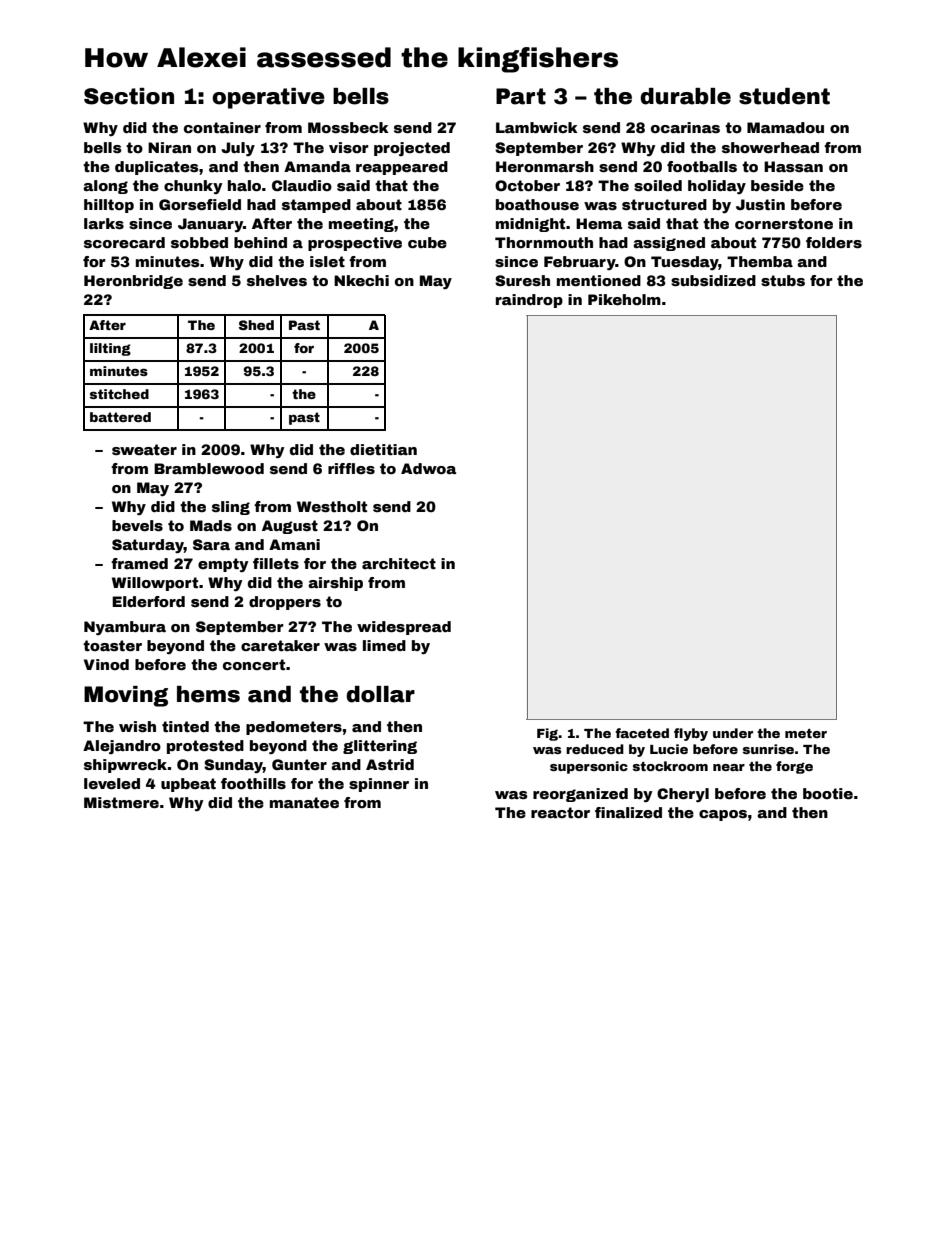 The width and height of the image is (952, 1233). I want to click on showerhead, so click(770, 147).
